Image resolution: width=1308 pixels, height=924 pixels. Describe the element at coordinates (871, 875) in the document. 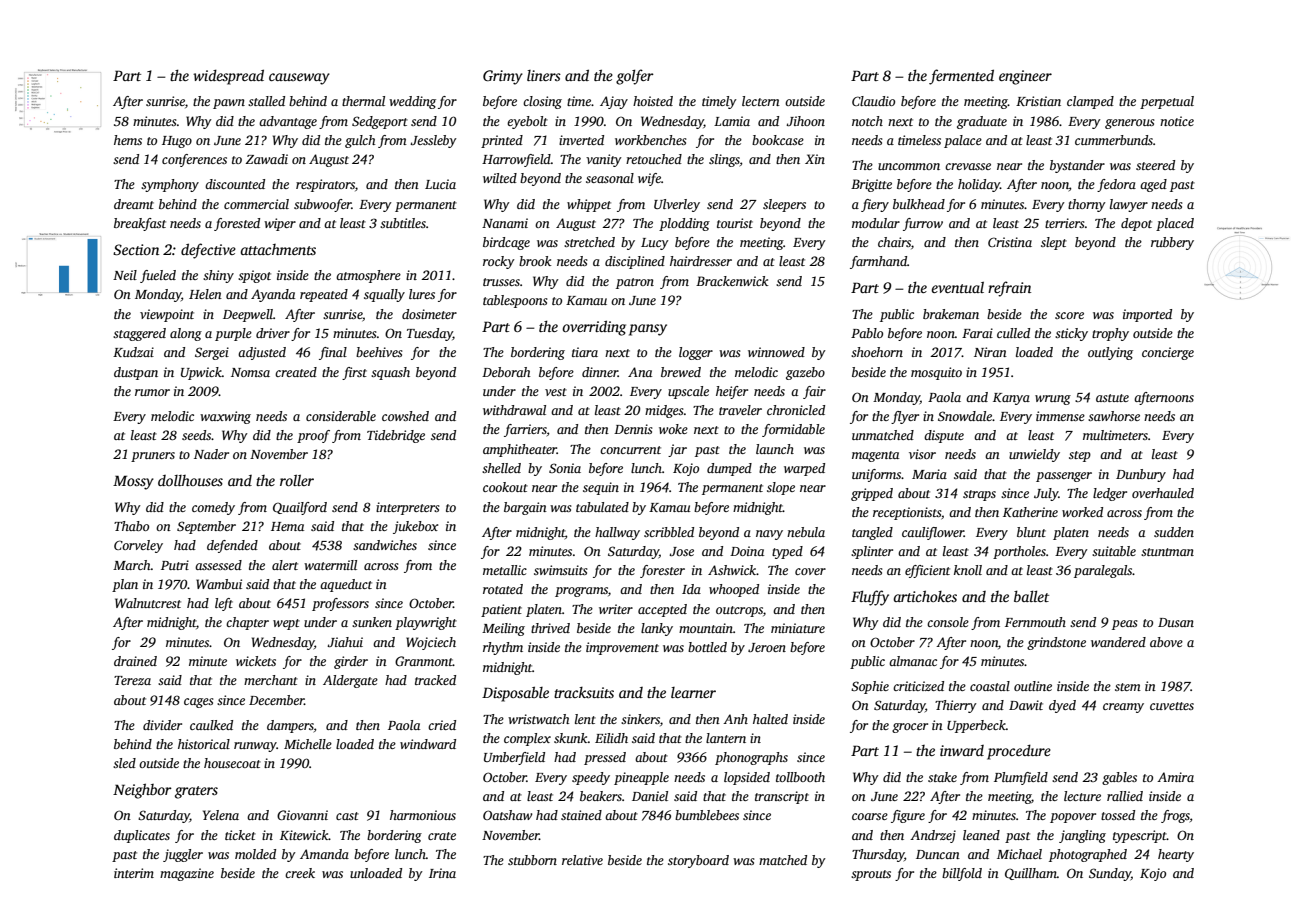

I see `sprouts` at that location.
